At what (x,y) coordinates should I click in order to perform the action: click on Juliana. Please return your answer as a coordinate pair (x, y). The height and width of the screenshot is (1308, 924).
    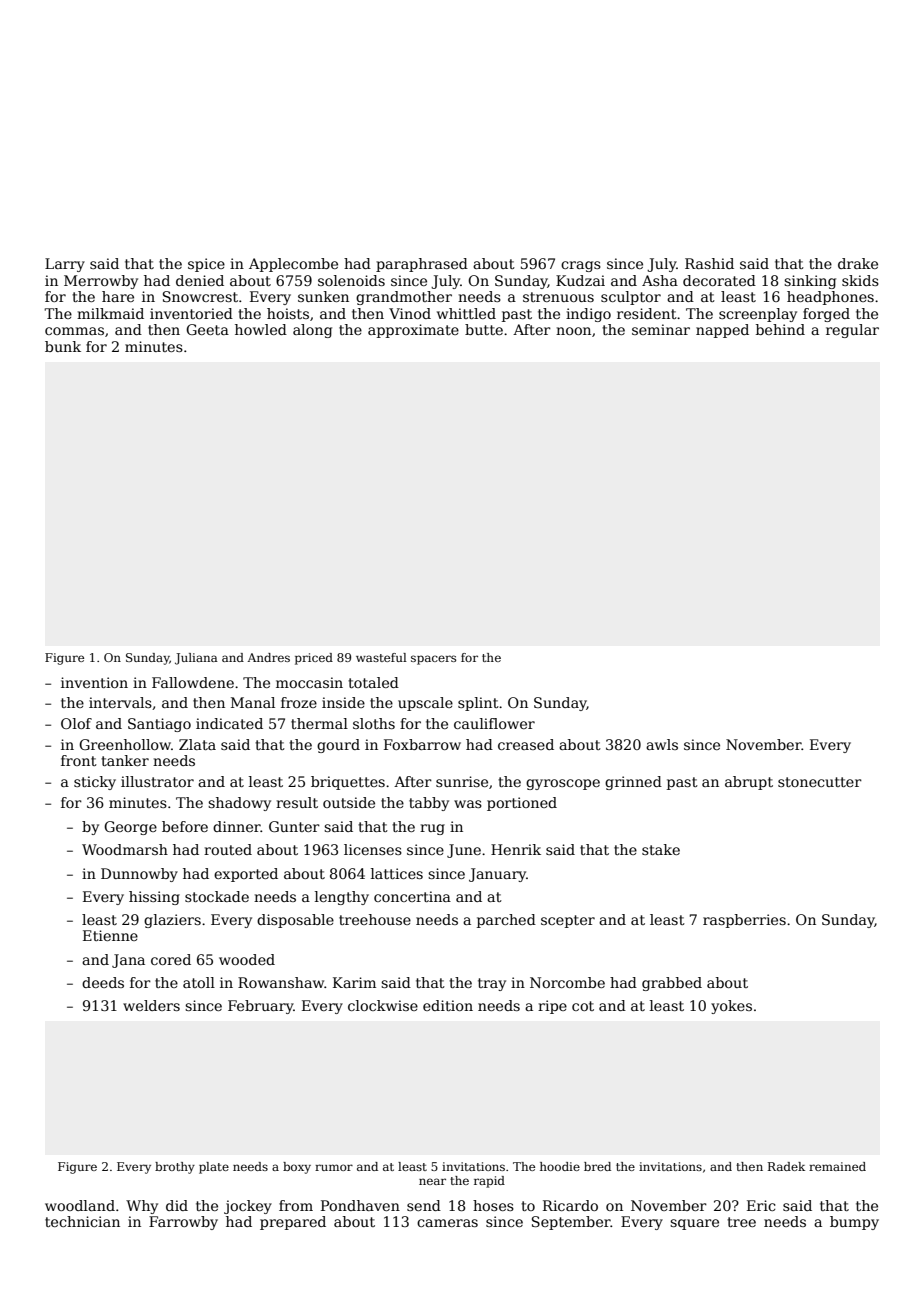
    Looking at the image, I should click on (196, 659).
